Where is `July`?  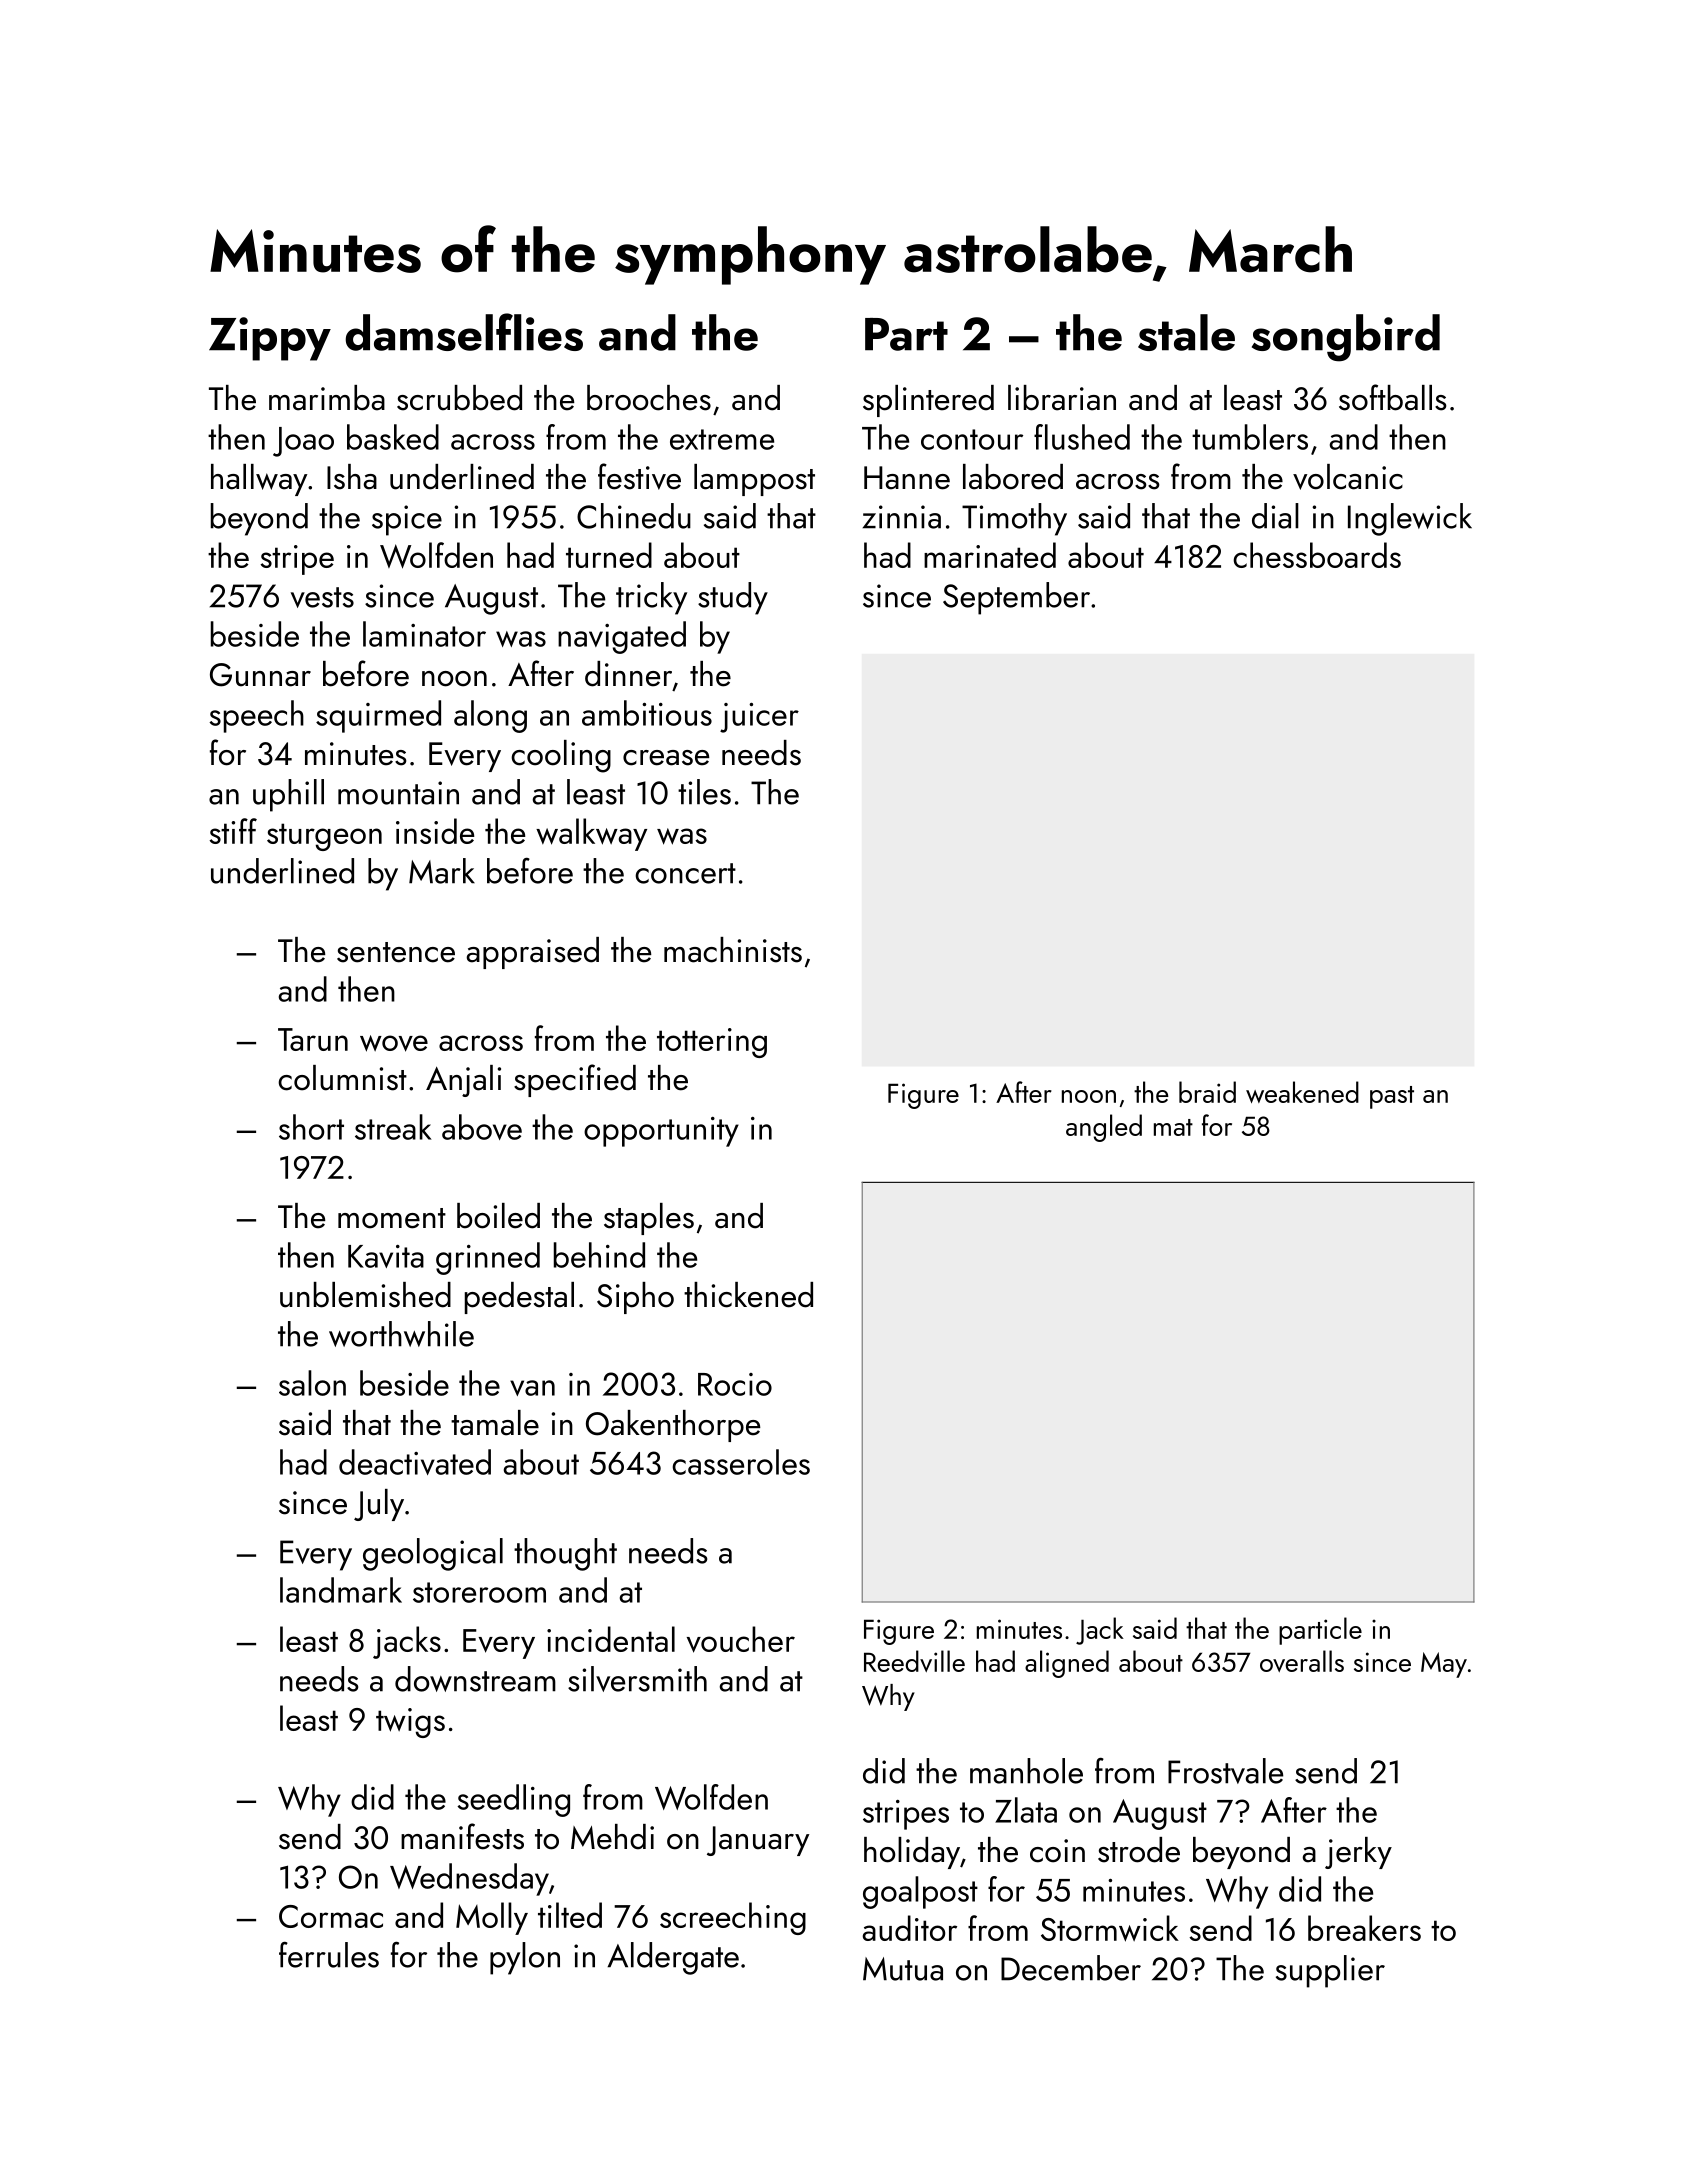 July is located at coordinates (379, 1505).
